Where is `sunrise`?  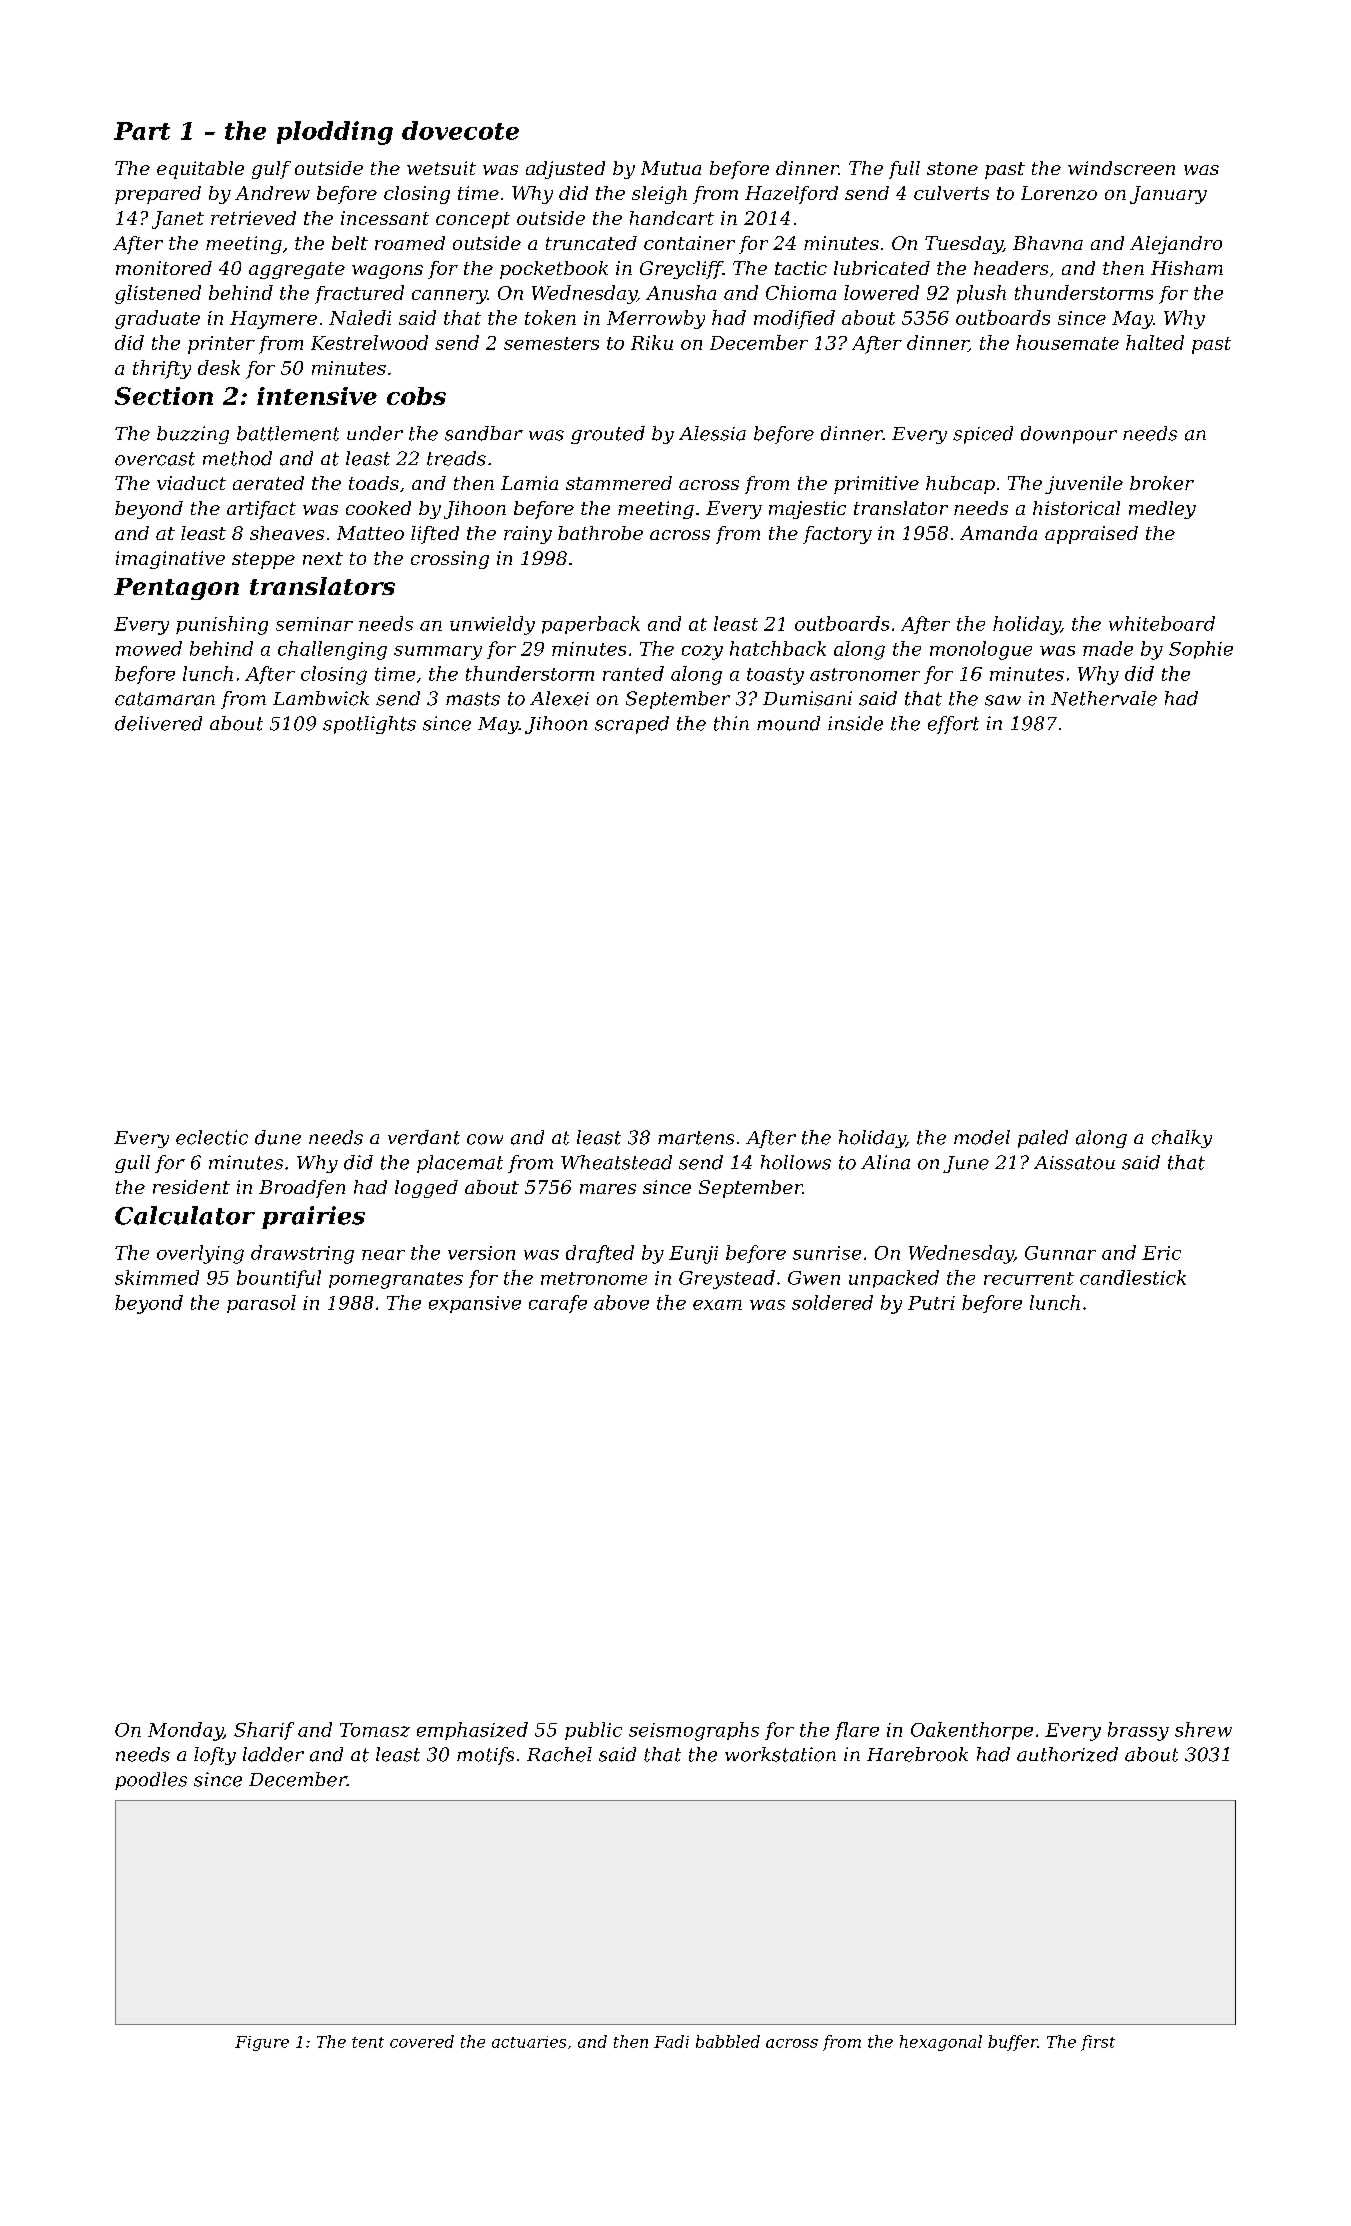 sunrise is located at coordinates (827, 1253).
